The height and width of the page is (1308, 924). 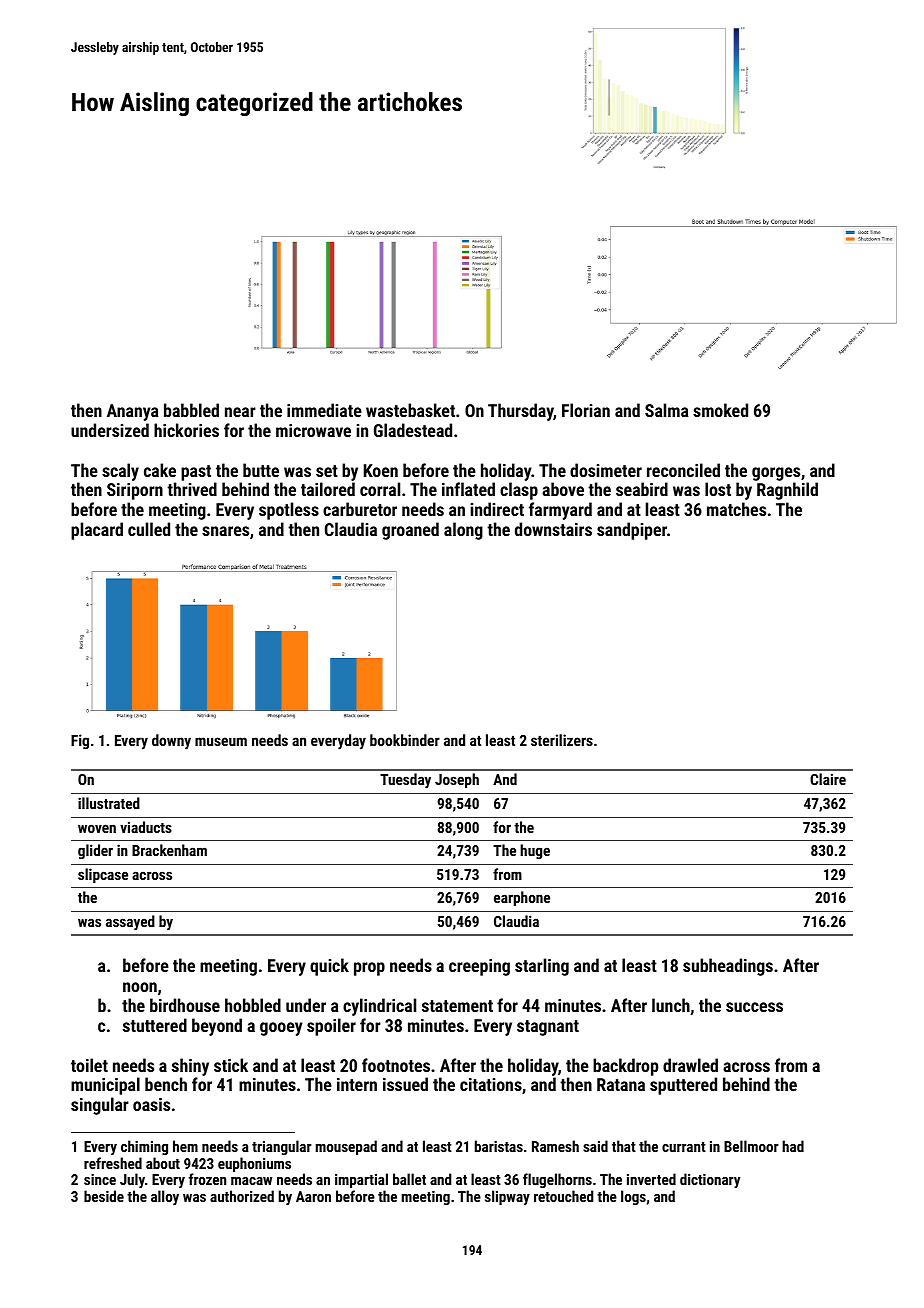 I want to click on euphoniums, so click(x=254, y=1164).
